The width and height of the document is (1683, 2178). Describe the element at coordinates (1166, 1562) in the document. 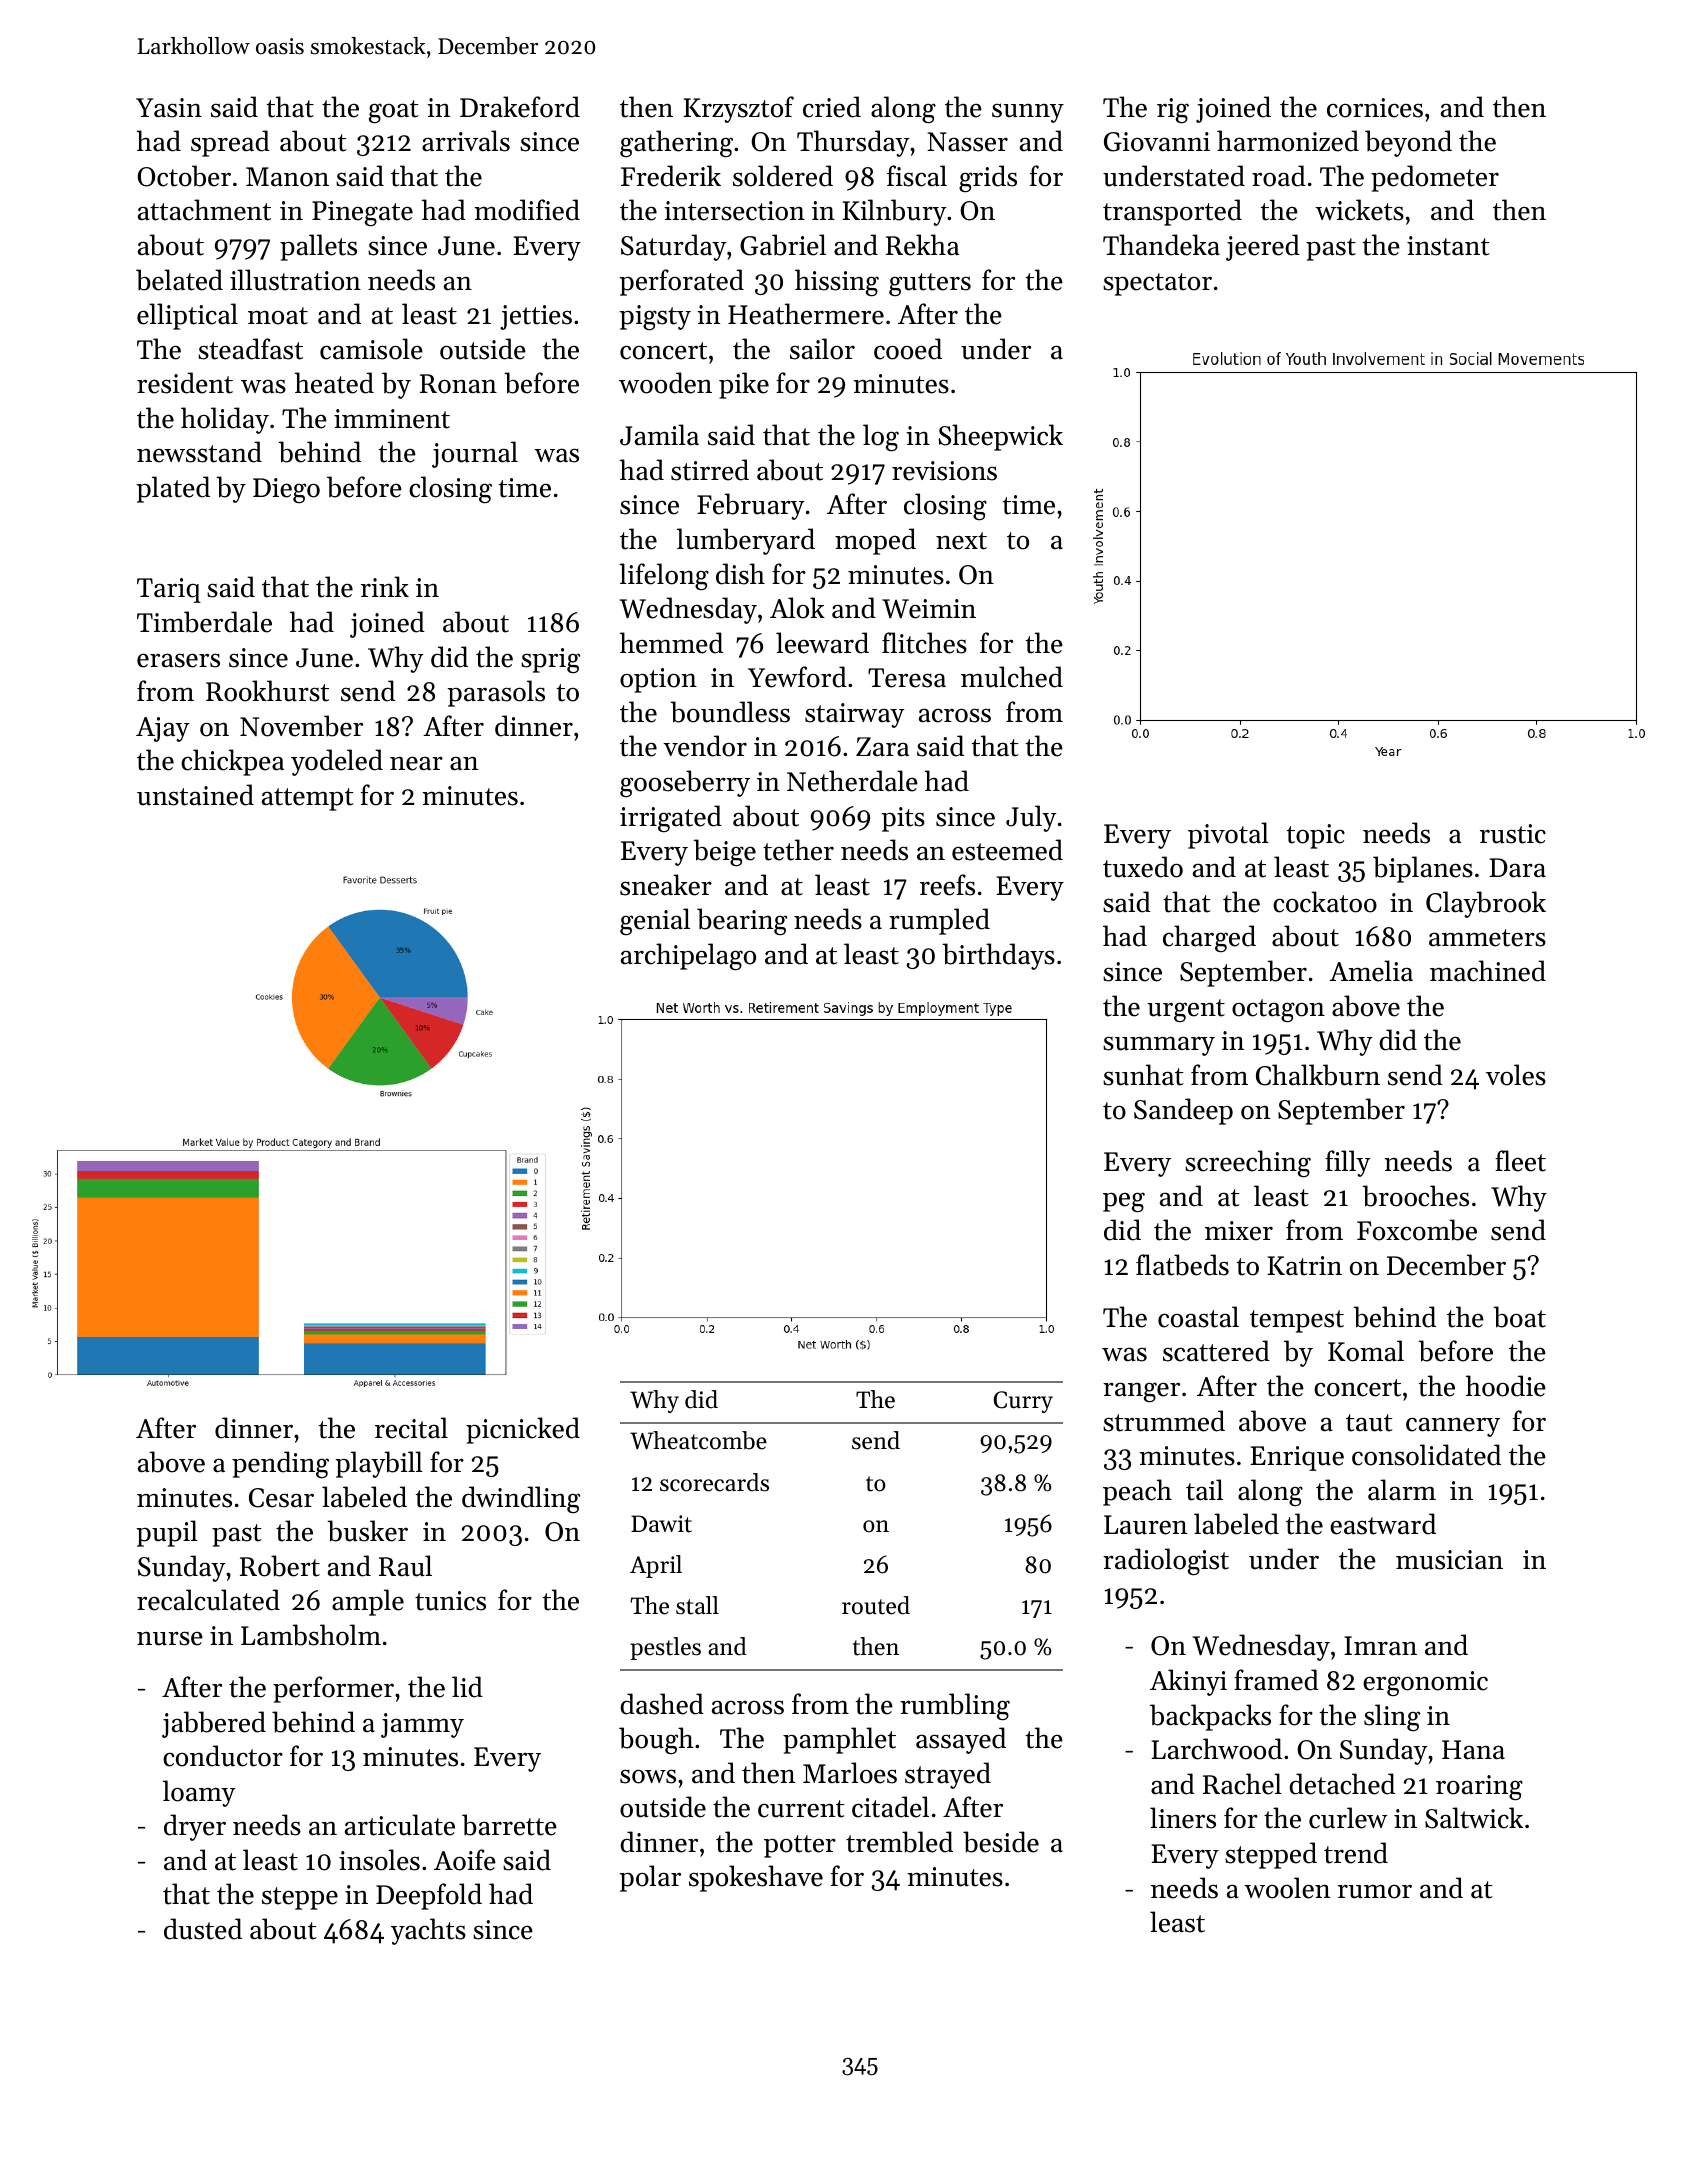

I see `radiologist` at that location.
